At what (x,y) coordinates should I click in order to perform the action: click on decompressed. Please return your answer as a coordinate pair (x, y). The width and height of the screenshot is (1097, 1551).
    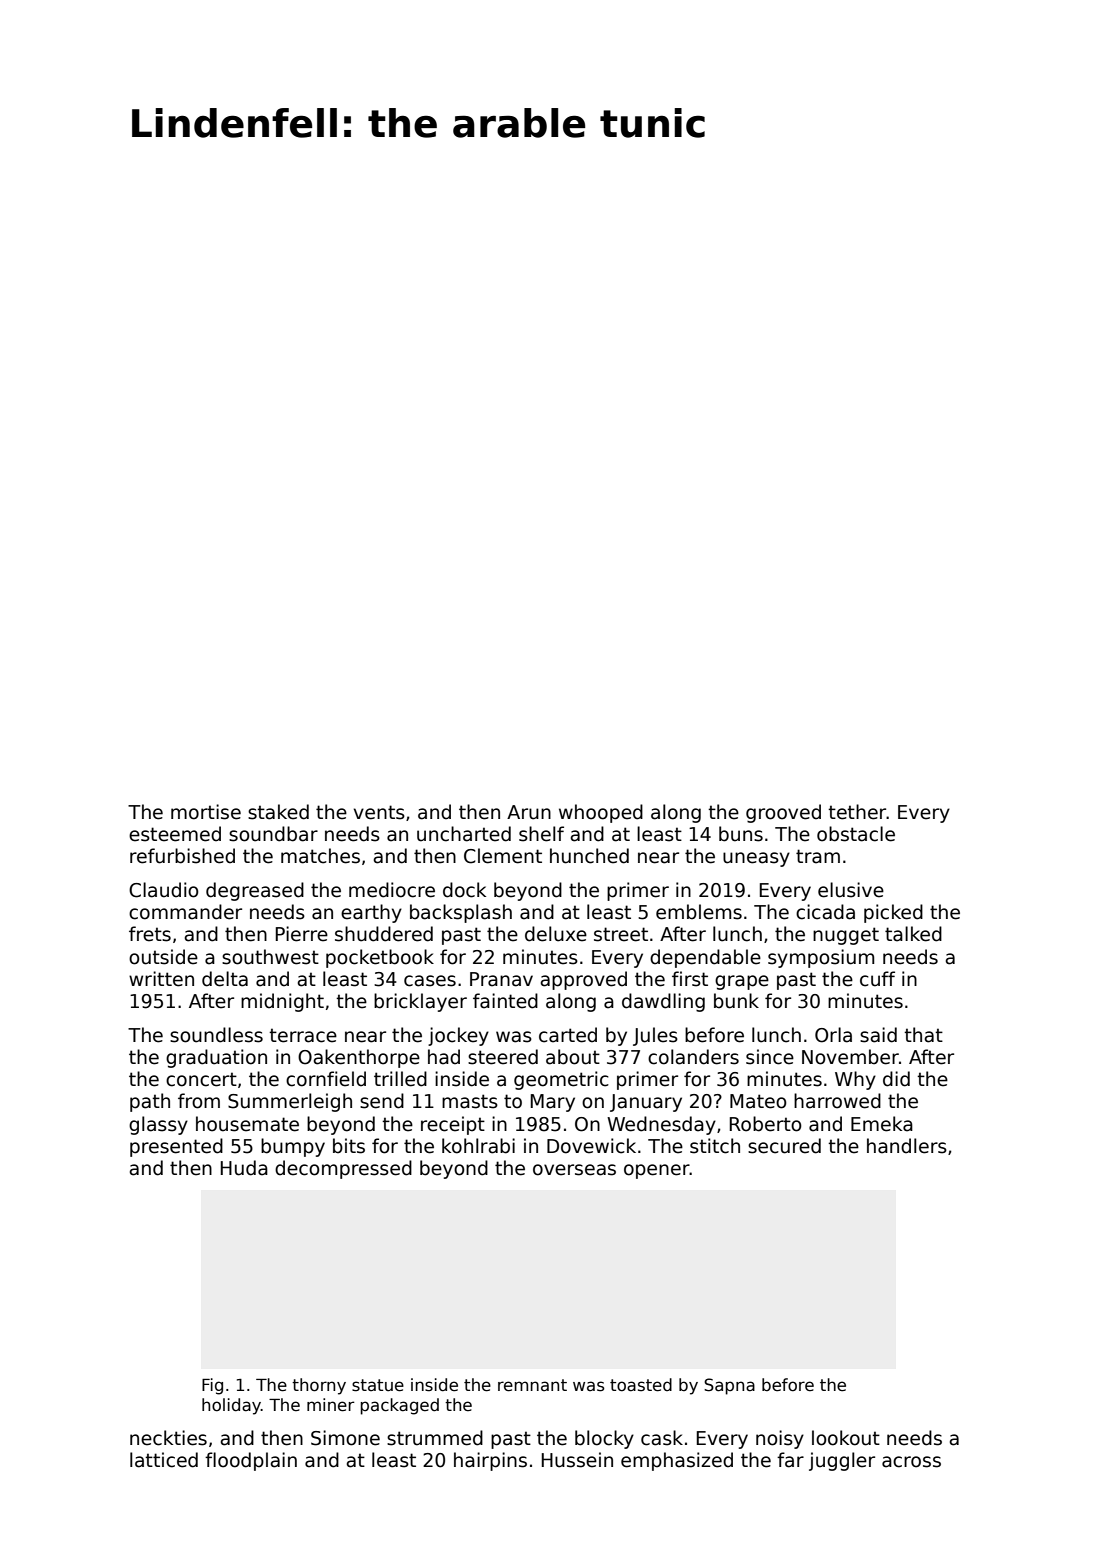
    Looking at the image, I should click on (343, 1169).
